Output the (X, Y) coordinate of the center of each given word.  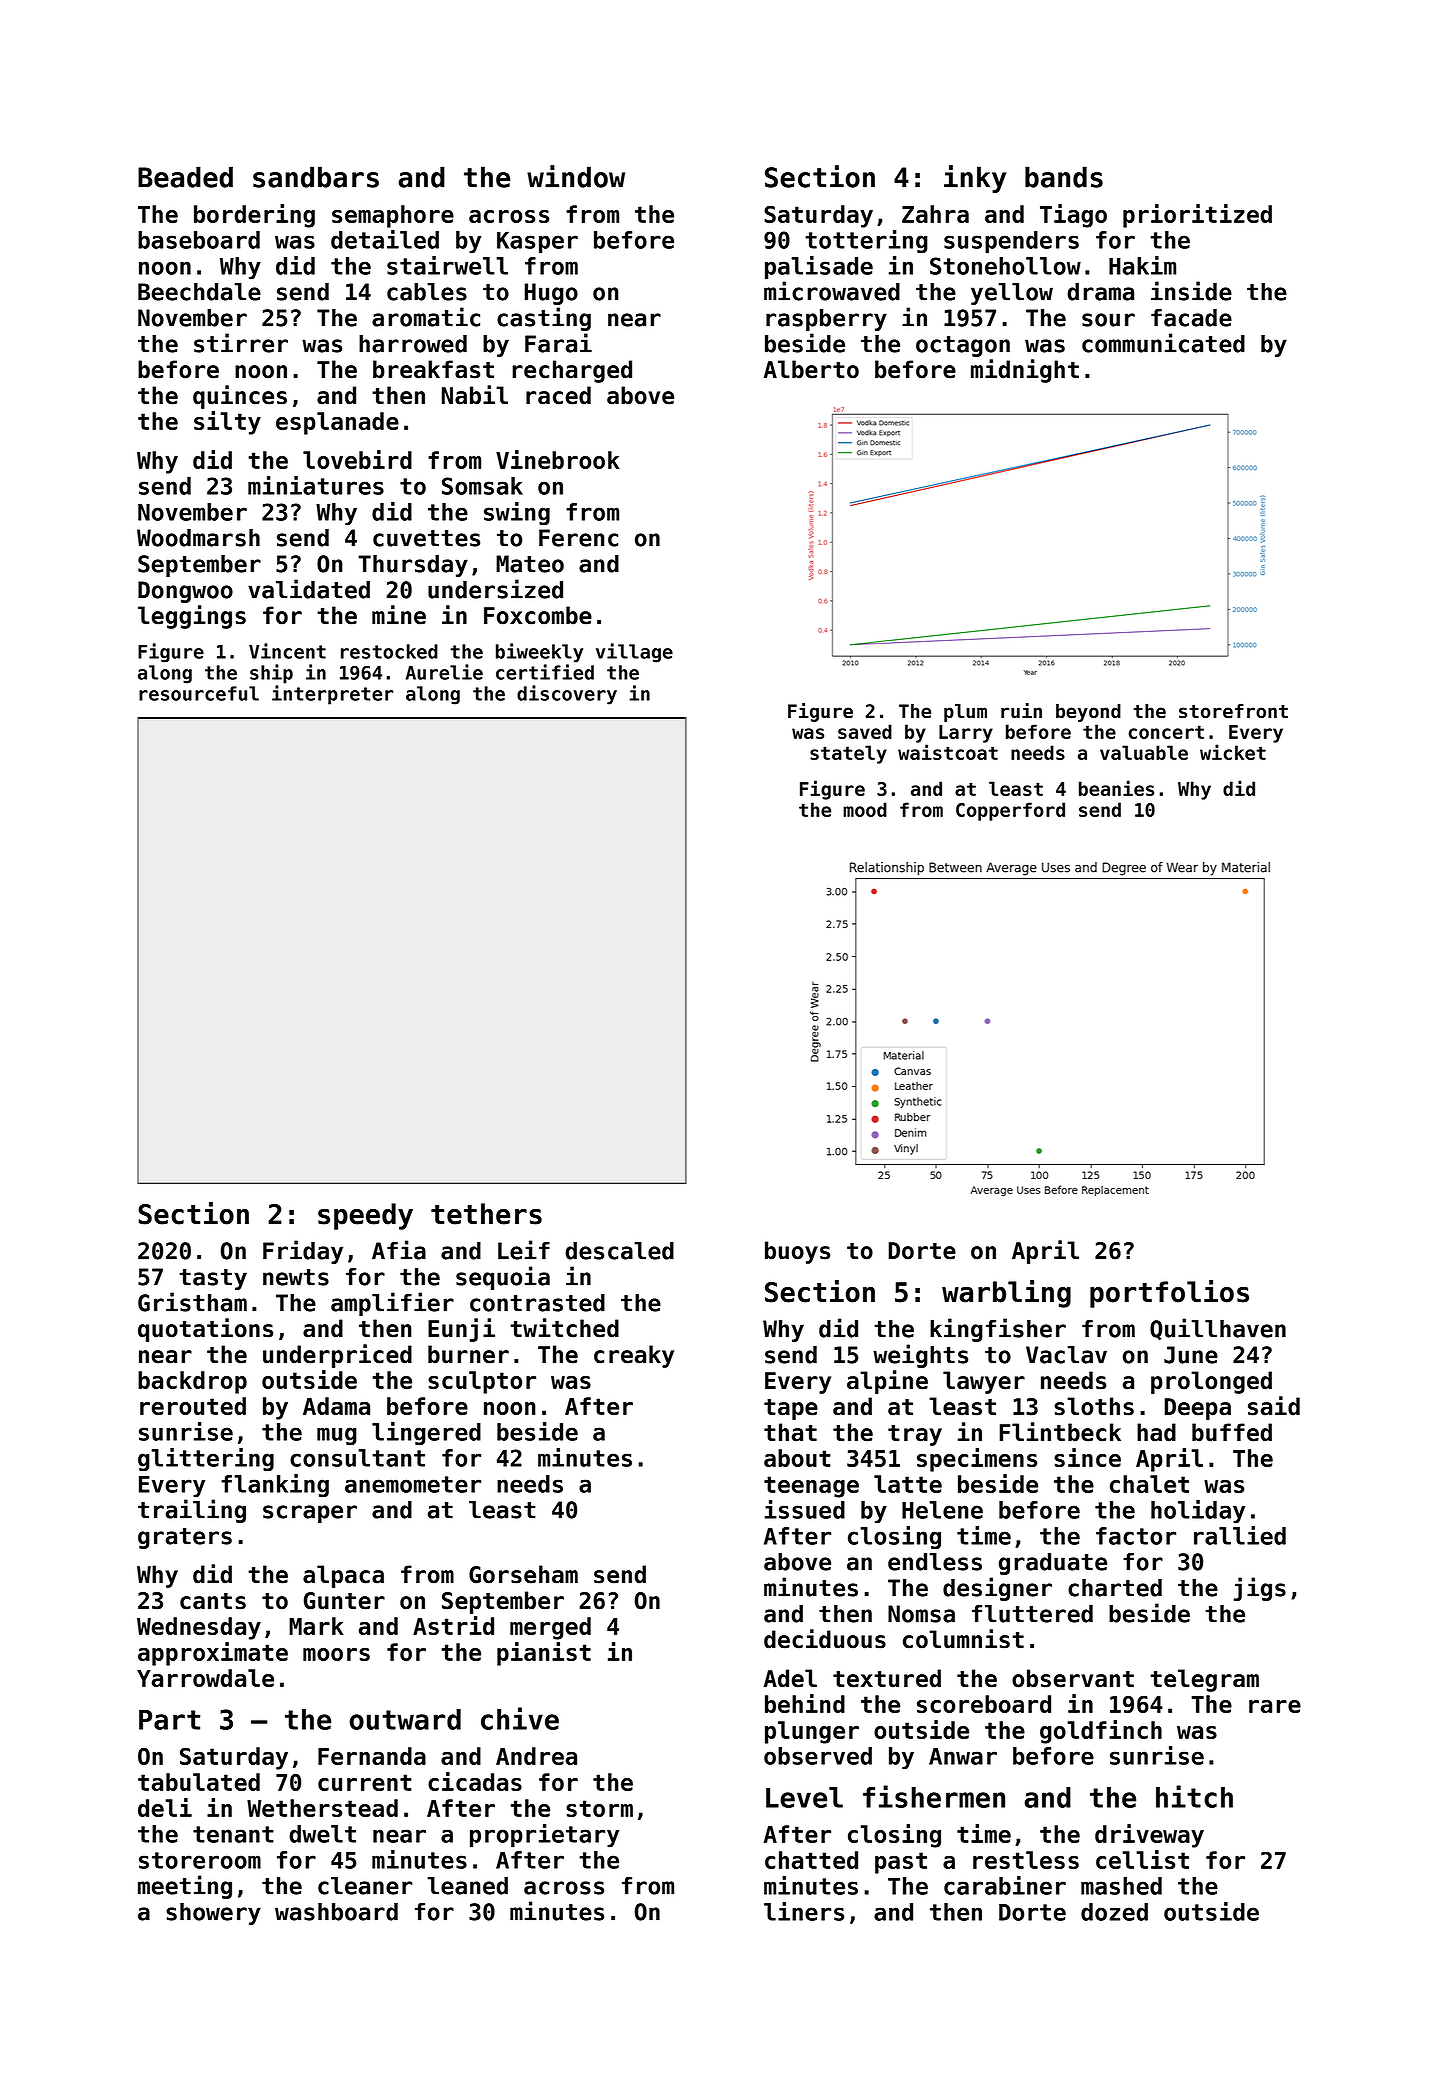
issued (805, 1509)
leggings (192, 617)
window (576, 176)
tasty (213, 1279)
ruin (1021, 711)
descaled (620, 1251)
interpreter (332, 695)
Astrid (453, 1625)
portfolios (1169, 1294)
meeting (185, 1887)
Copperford (1010, 811)
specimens (977, 1460)
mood (865, 809)
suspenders (1011, 242)
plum (965, 713)
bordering (254, 216)
